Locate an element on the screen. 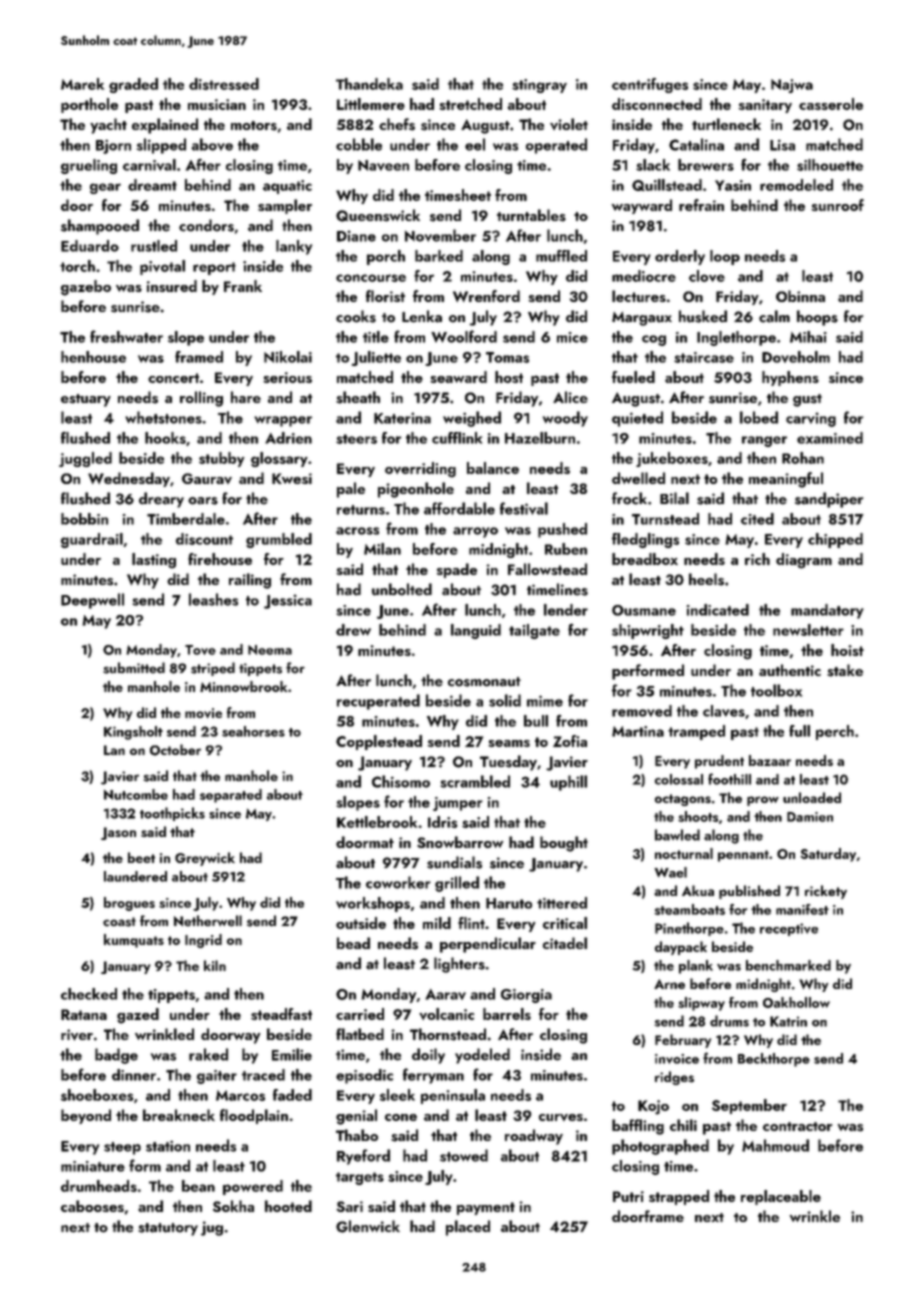  railing is located at coordinates (250, 581).
